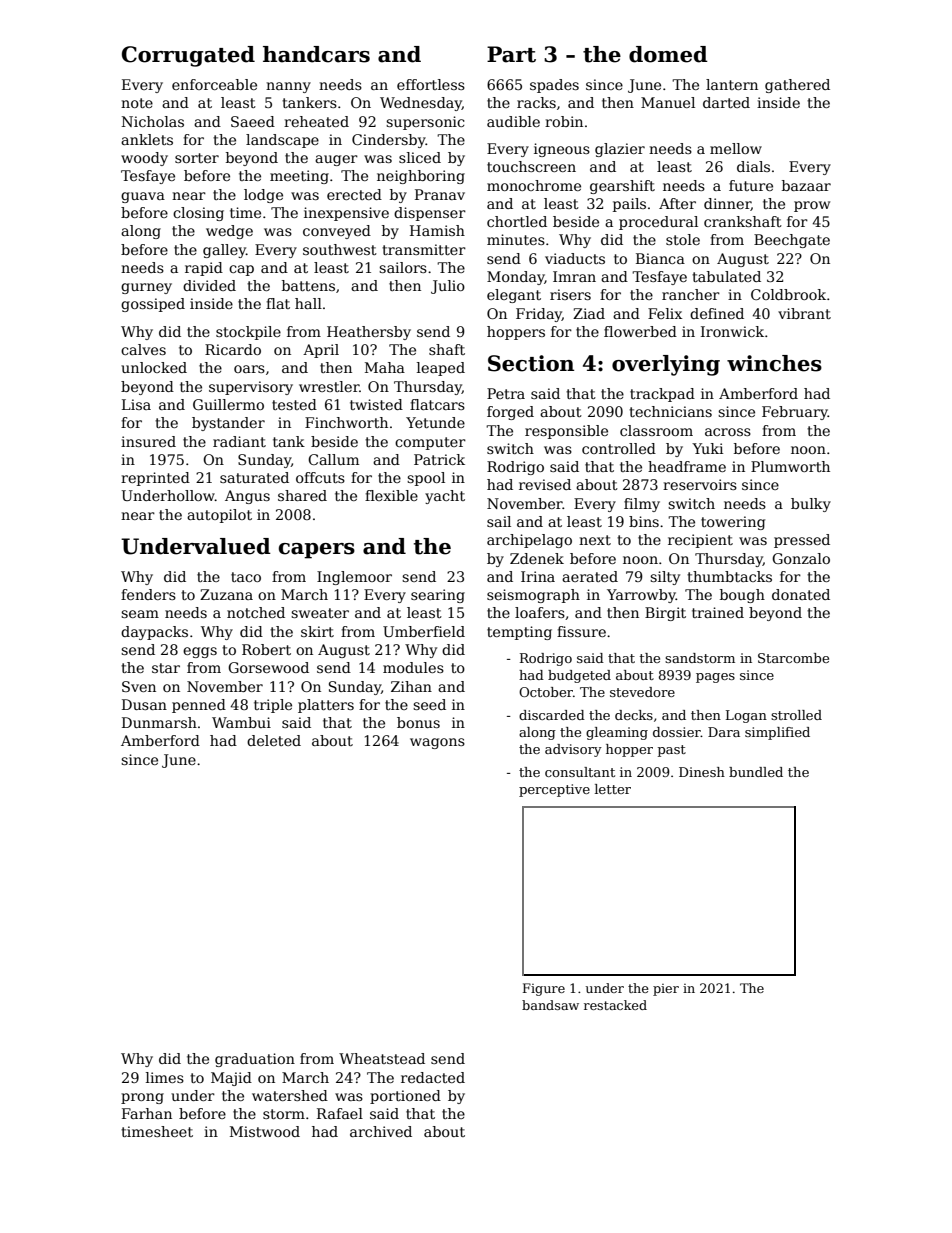  Describe the element at coordinates (430, 214) in the document. I see `dispenser` at that location.
